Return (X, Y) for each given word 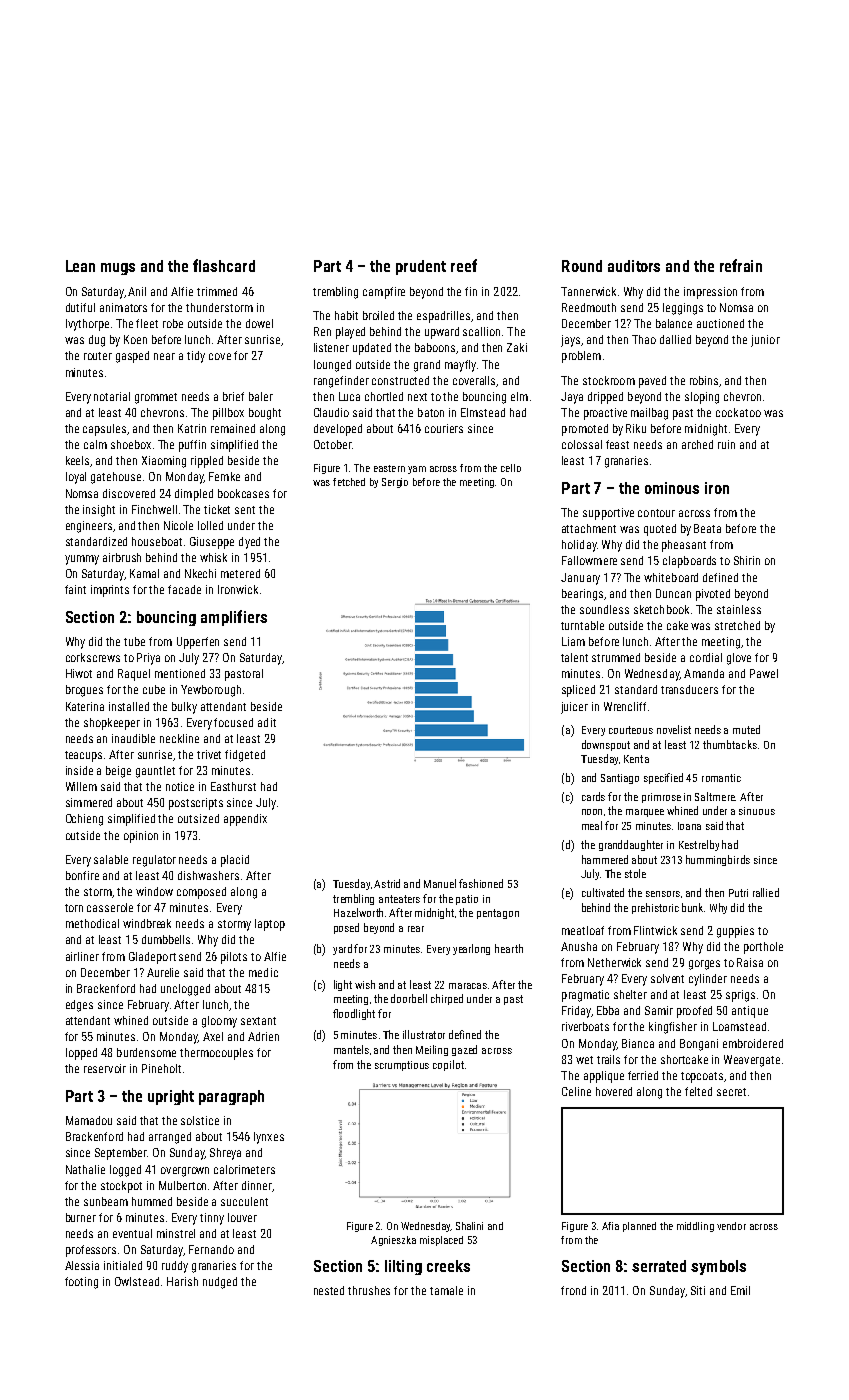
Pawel (764, 673)
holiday (579, 546)
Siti (698, 1290)
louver (242, 1217)
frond (573, 1290)
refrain (741, 265)
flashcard (224, 265)
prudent (421, 267)
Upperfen (198, 643)
